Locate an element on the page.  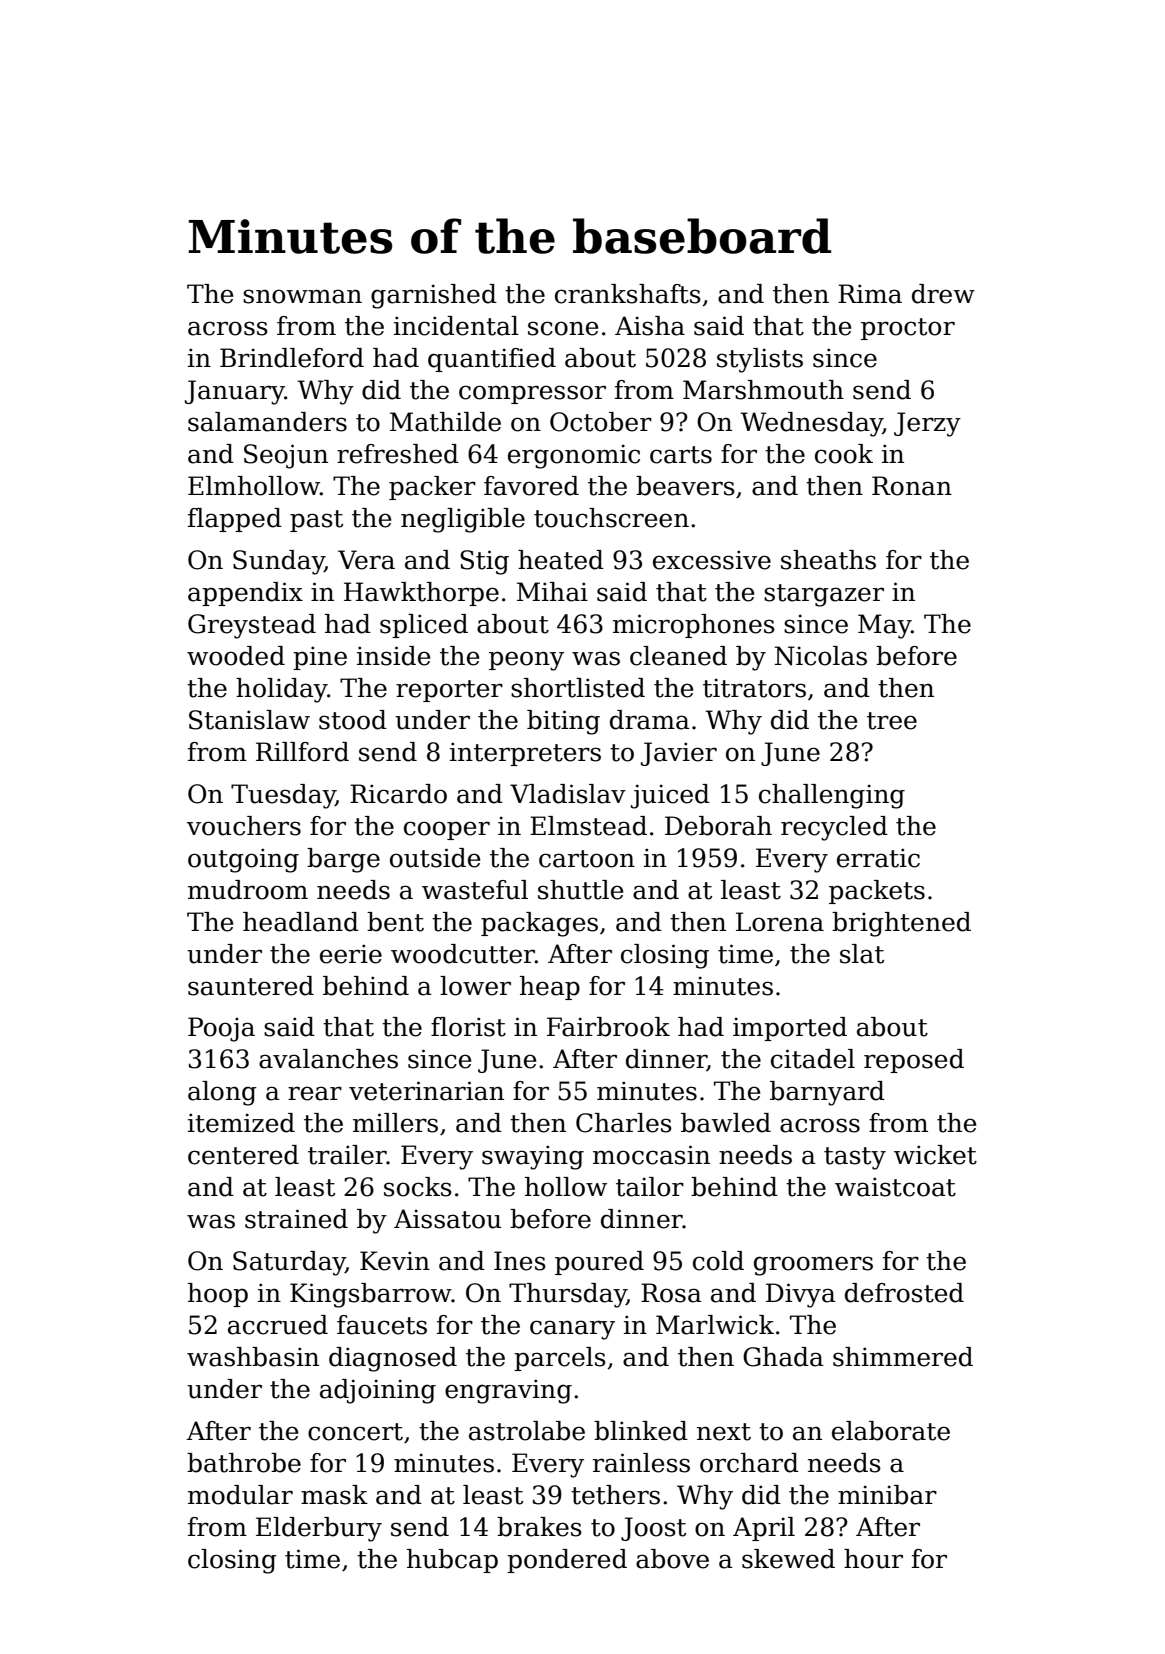
above is located at coordinates (672, 1559).
